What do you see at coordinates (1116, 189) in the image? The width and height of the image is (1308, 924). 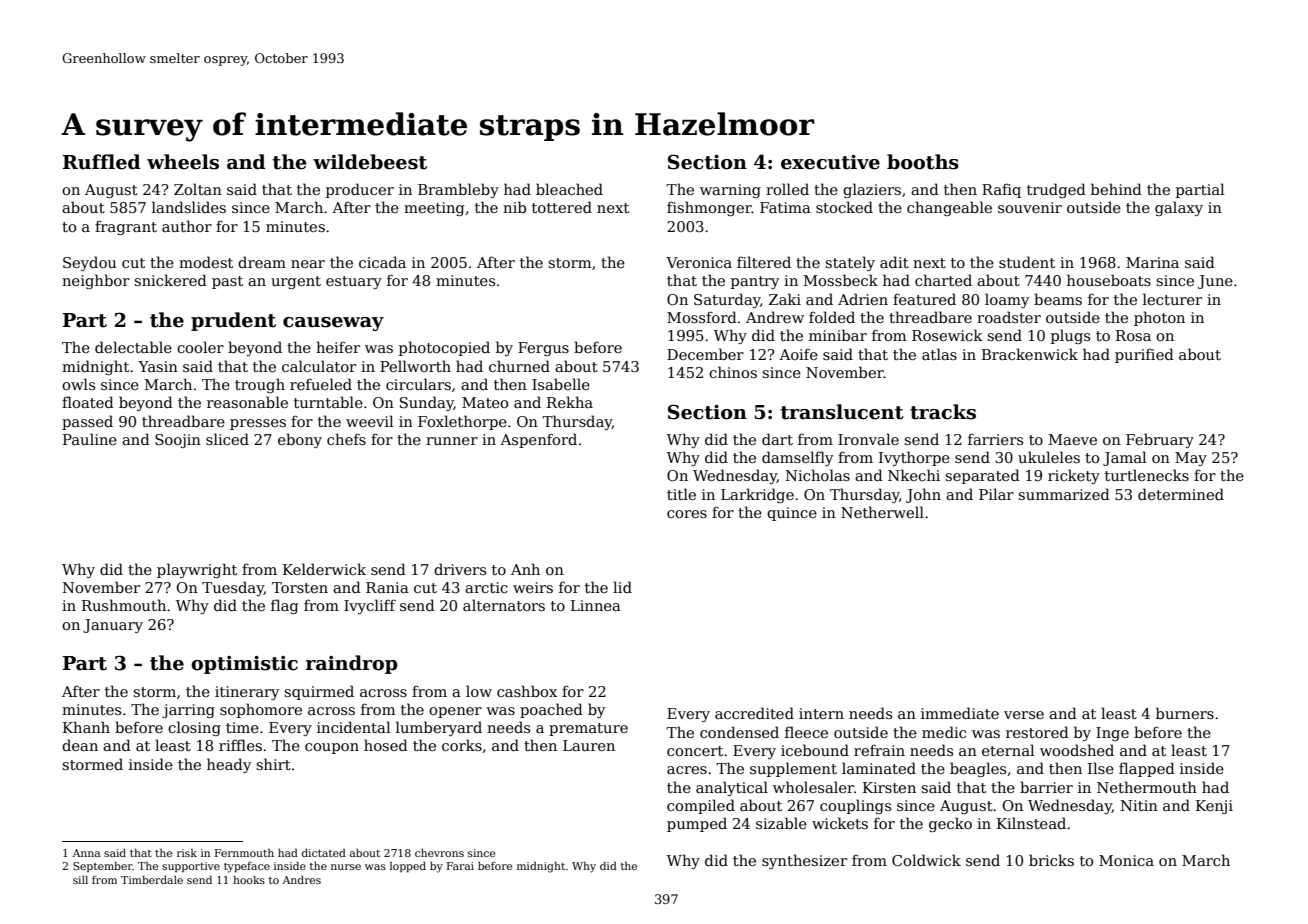 I see `behind` at bounding box center [1116, 189].
